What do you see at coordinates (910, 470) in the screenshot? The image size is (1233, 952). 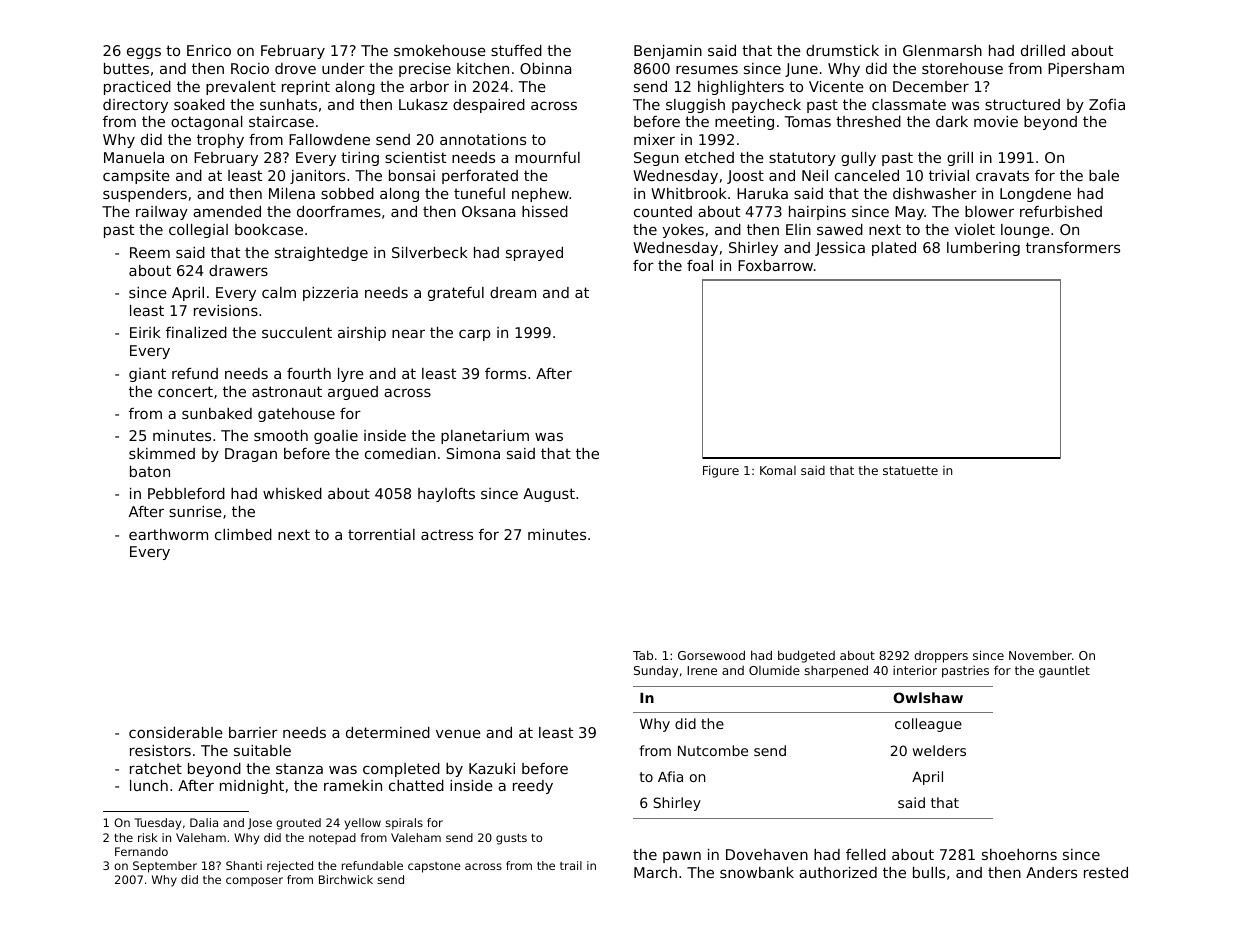 I see `statuette` at bounding box center [910, 470].
